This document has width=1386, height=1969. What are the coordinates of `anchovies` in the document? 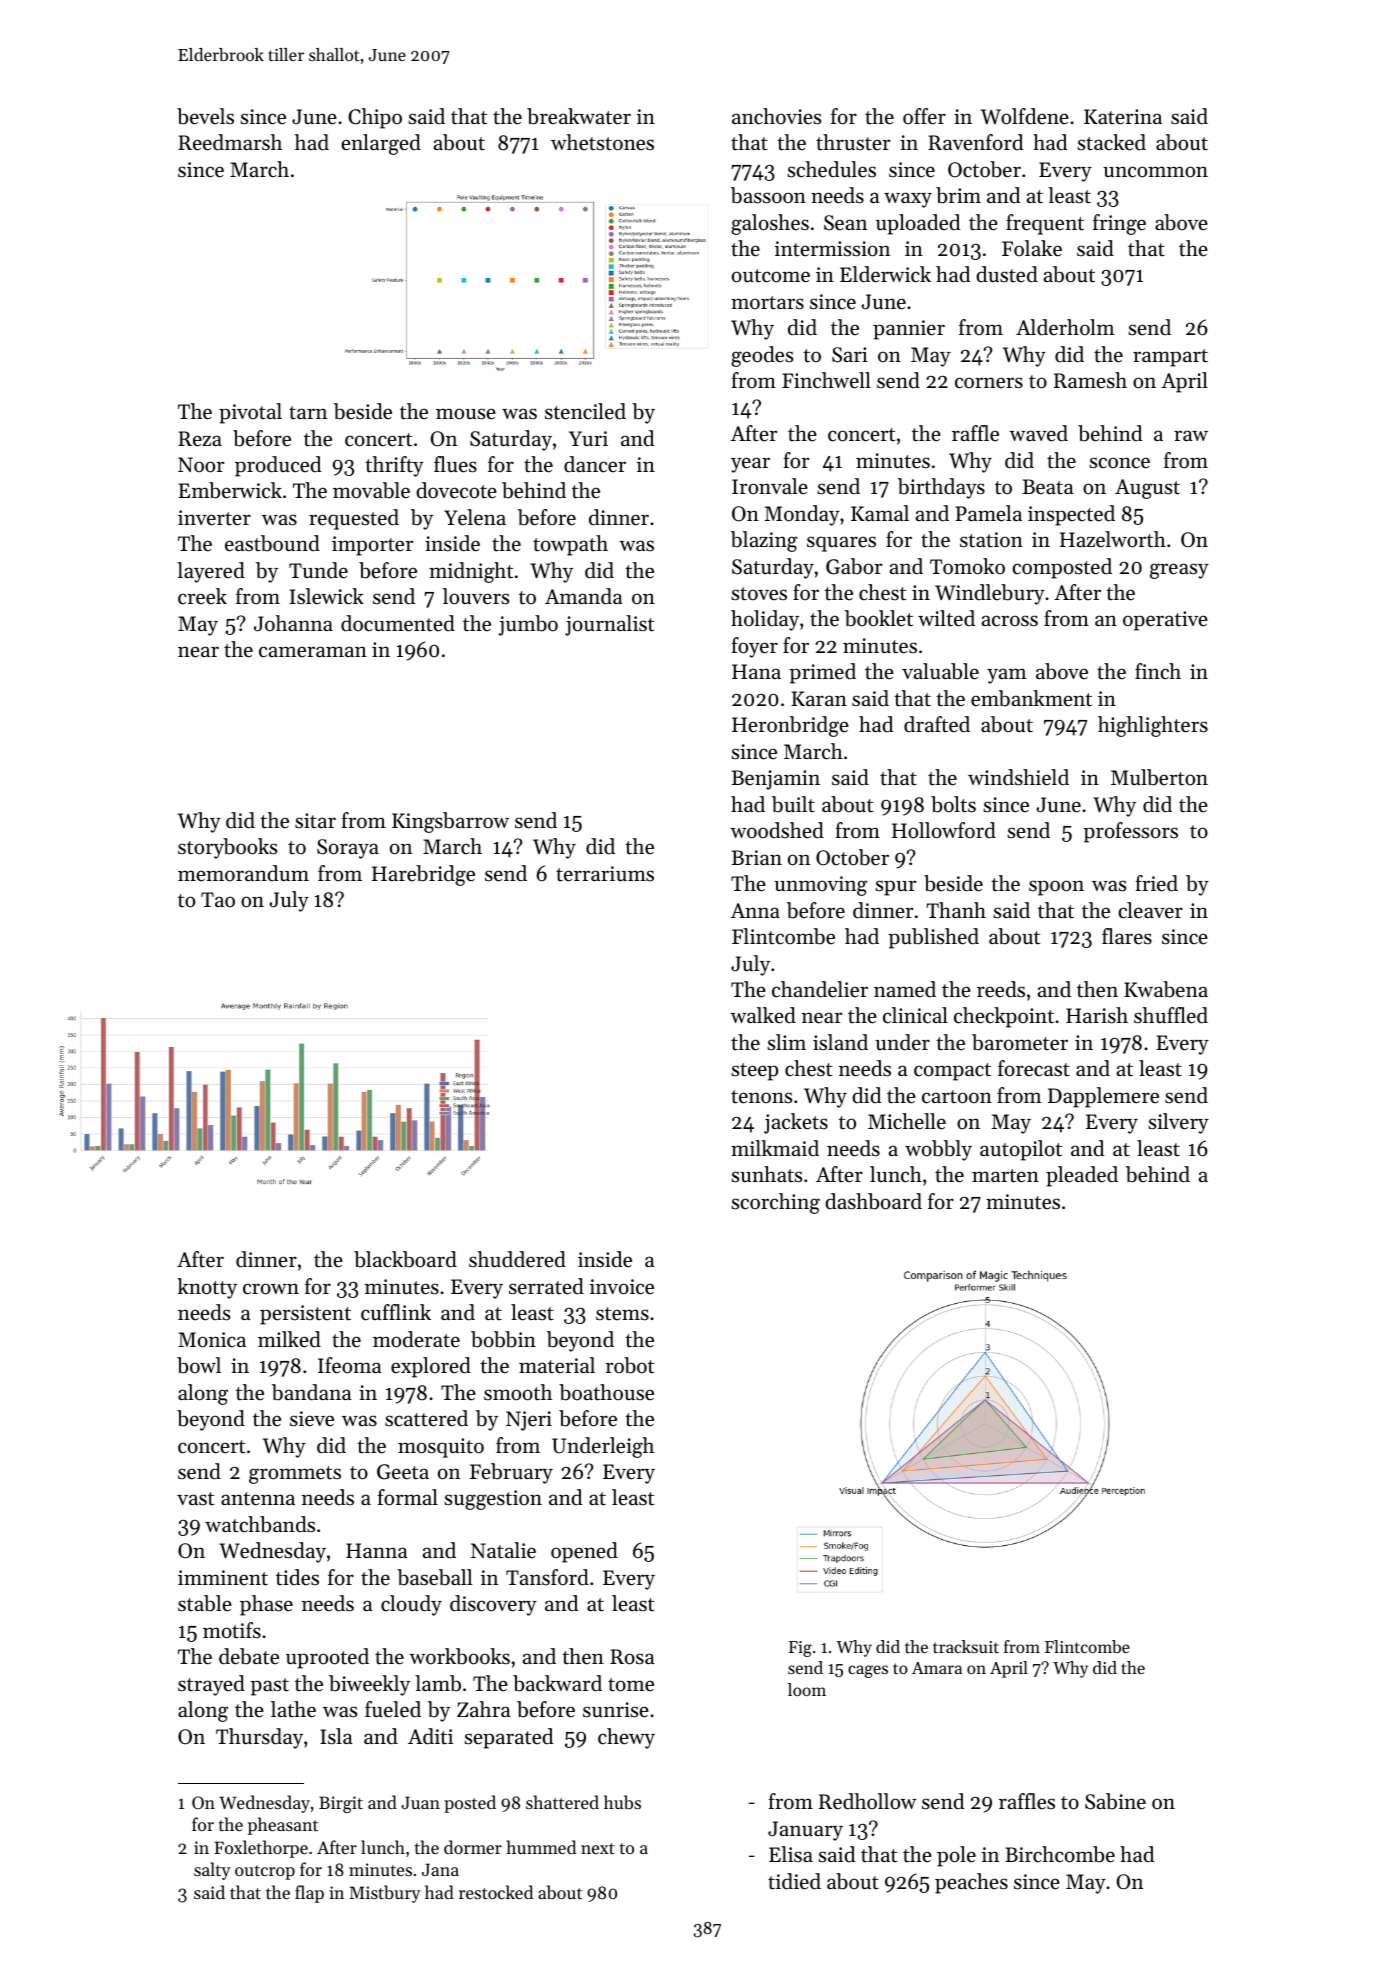 It's located at (776, 116).
